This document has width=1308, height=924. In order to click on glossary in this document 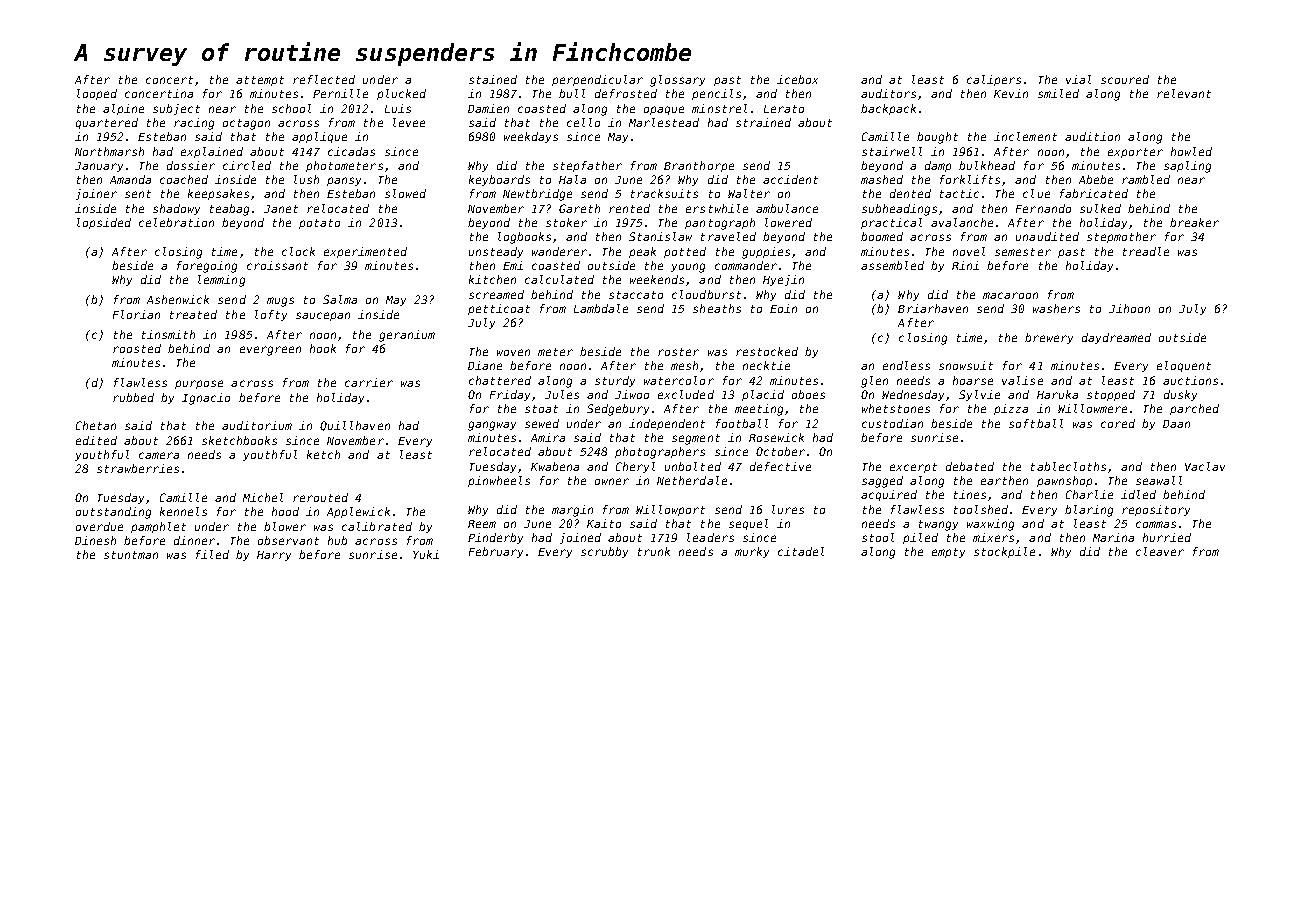, I will do `click(677, 81)`.
